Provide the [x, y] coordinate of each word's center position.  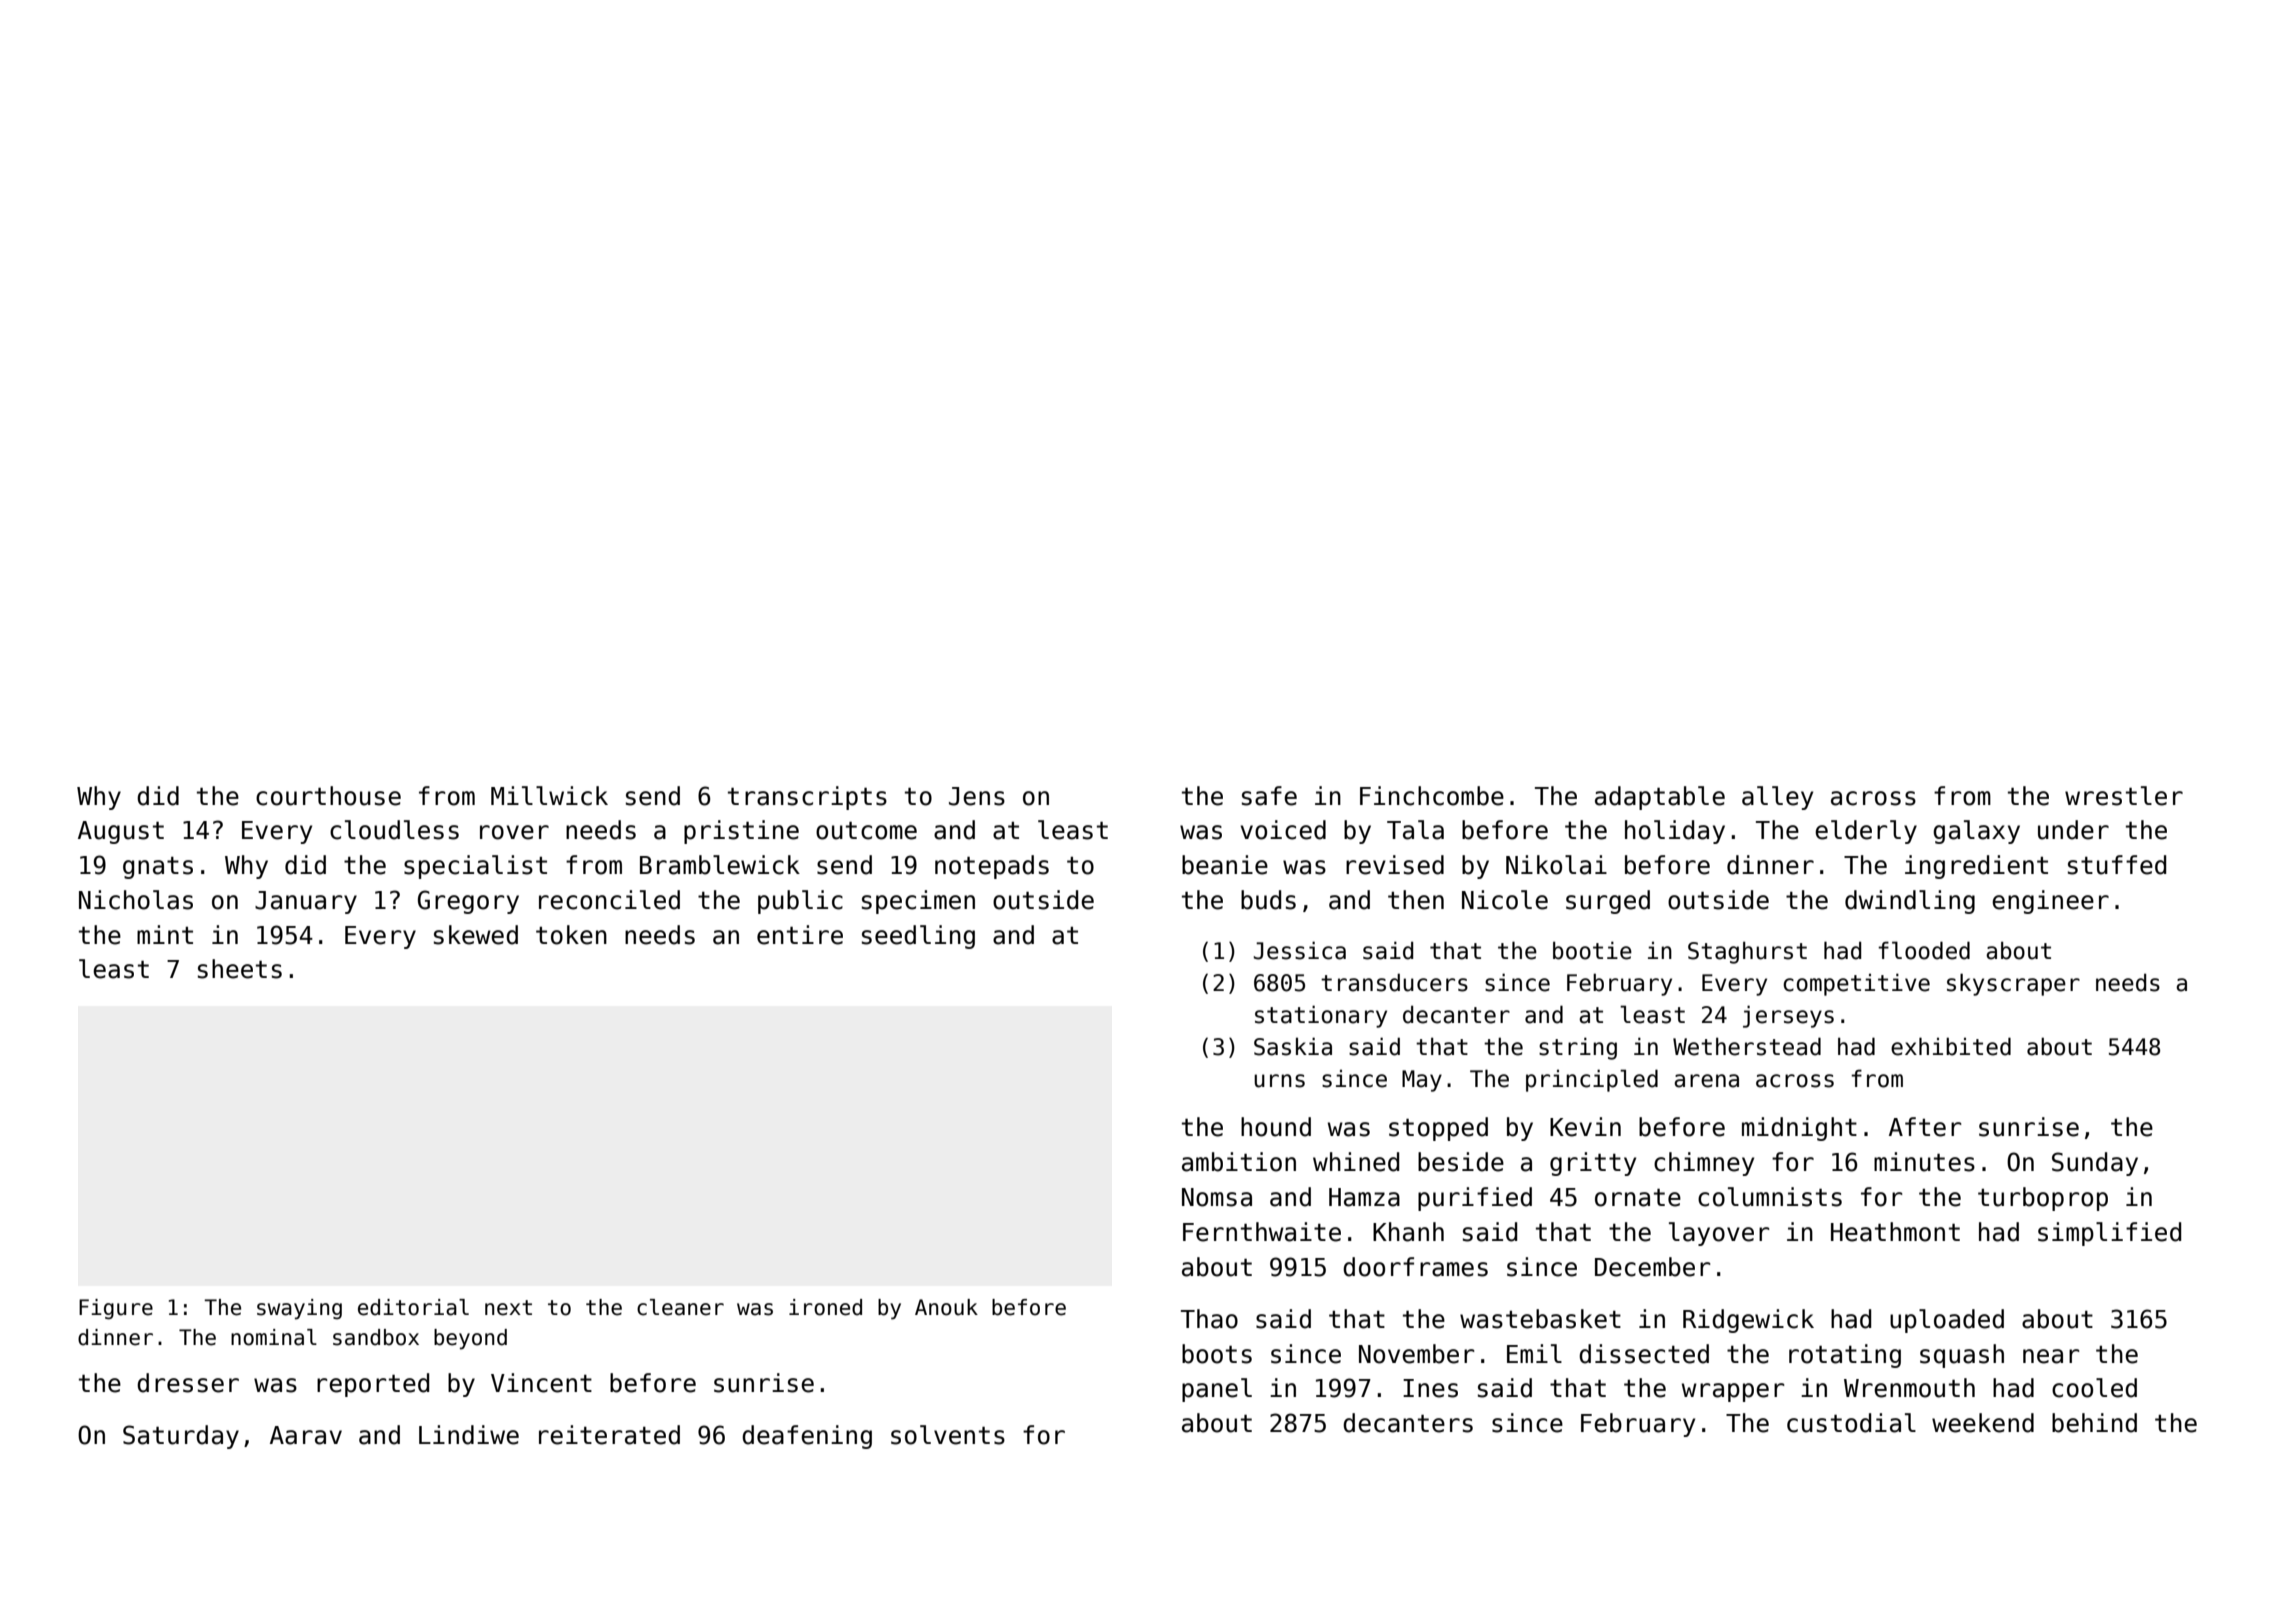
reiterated [609, 1435]
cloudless [394, 830]
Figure [116, 1309]
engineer [2050, 902]
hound [1276, 1127]
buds [1268, 900]
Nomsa [1217, 1197]
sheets [240, 969]
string [1578, 1048]
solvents [948, 1435]
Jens [977, 796]
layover [1719, 1234]
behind [2094, 1423]
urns [1279, 1081]
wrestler [2124, 796]
